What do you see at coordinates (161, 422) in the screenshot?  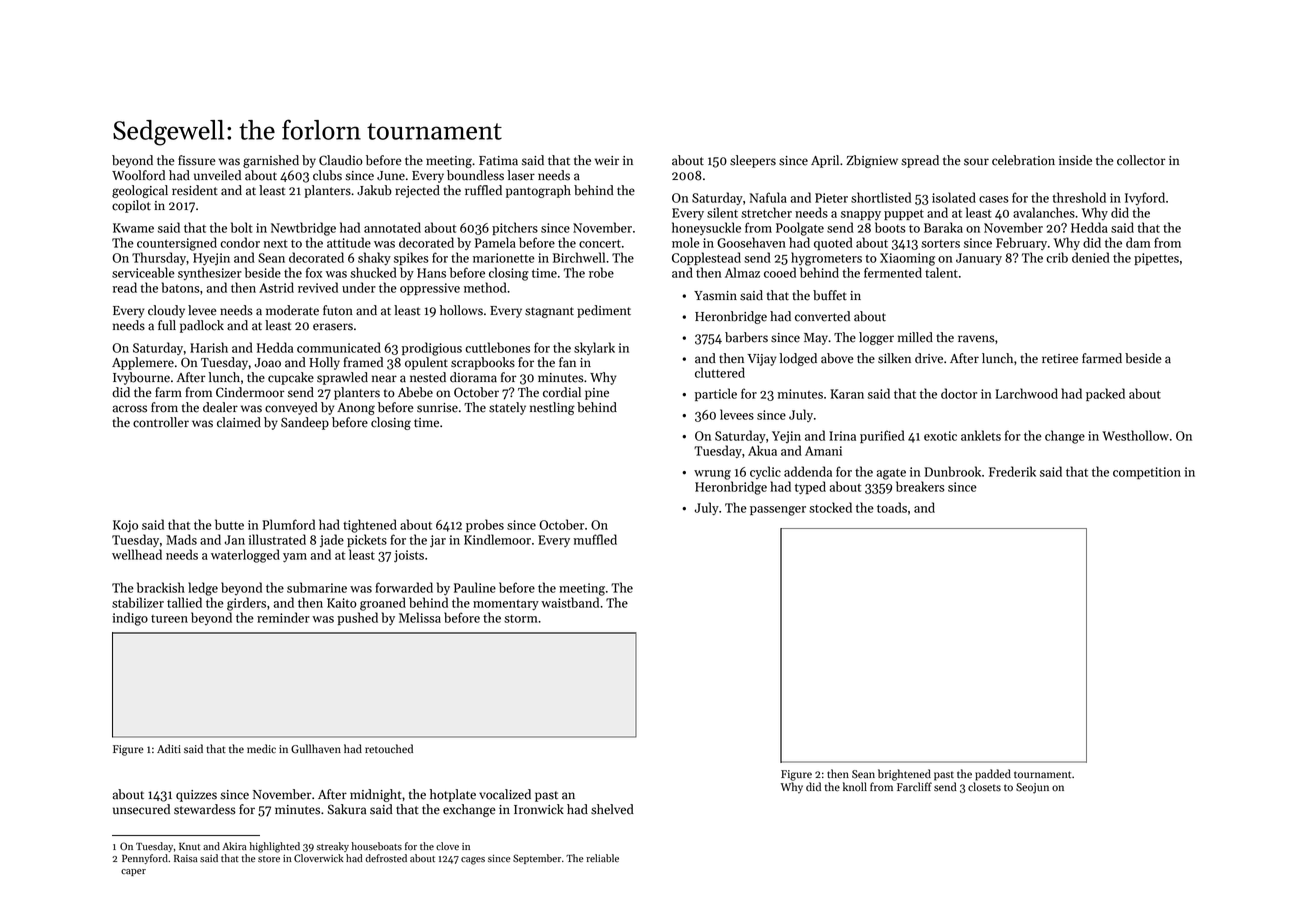 I see `controller` at bounding box center [161, 422].
